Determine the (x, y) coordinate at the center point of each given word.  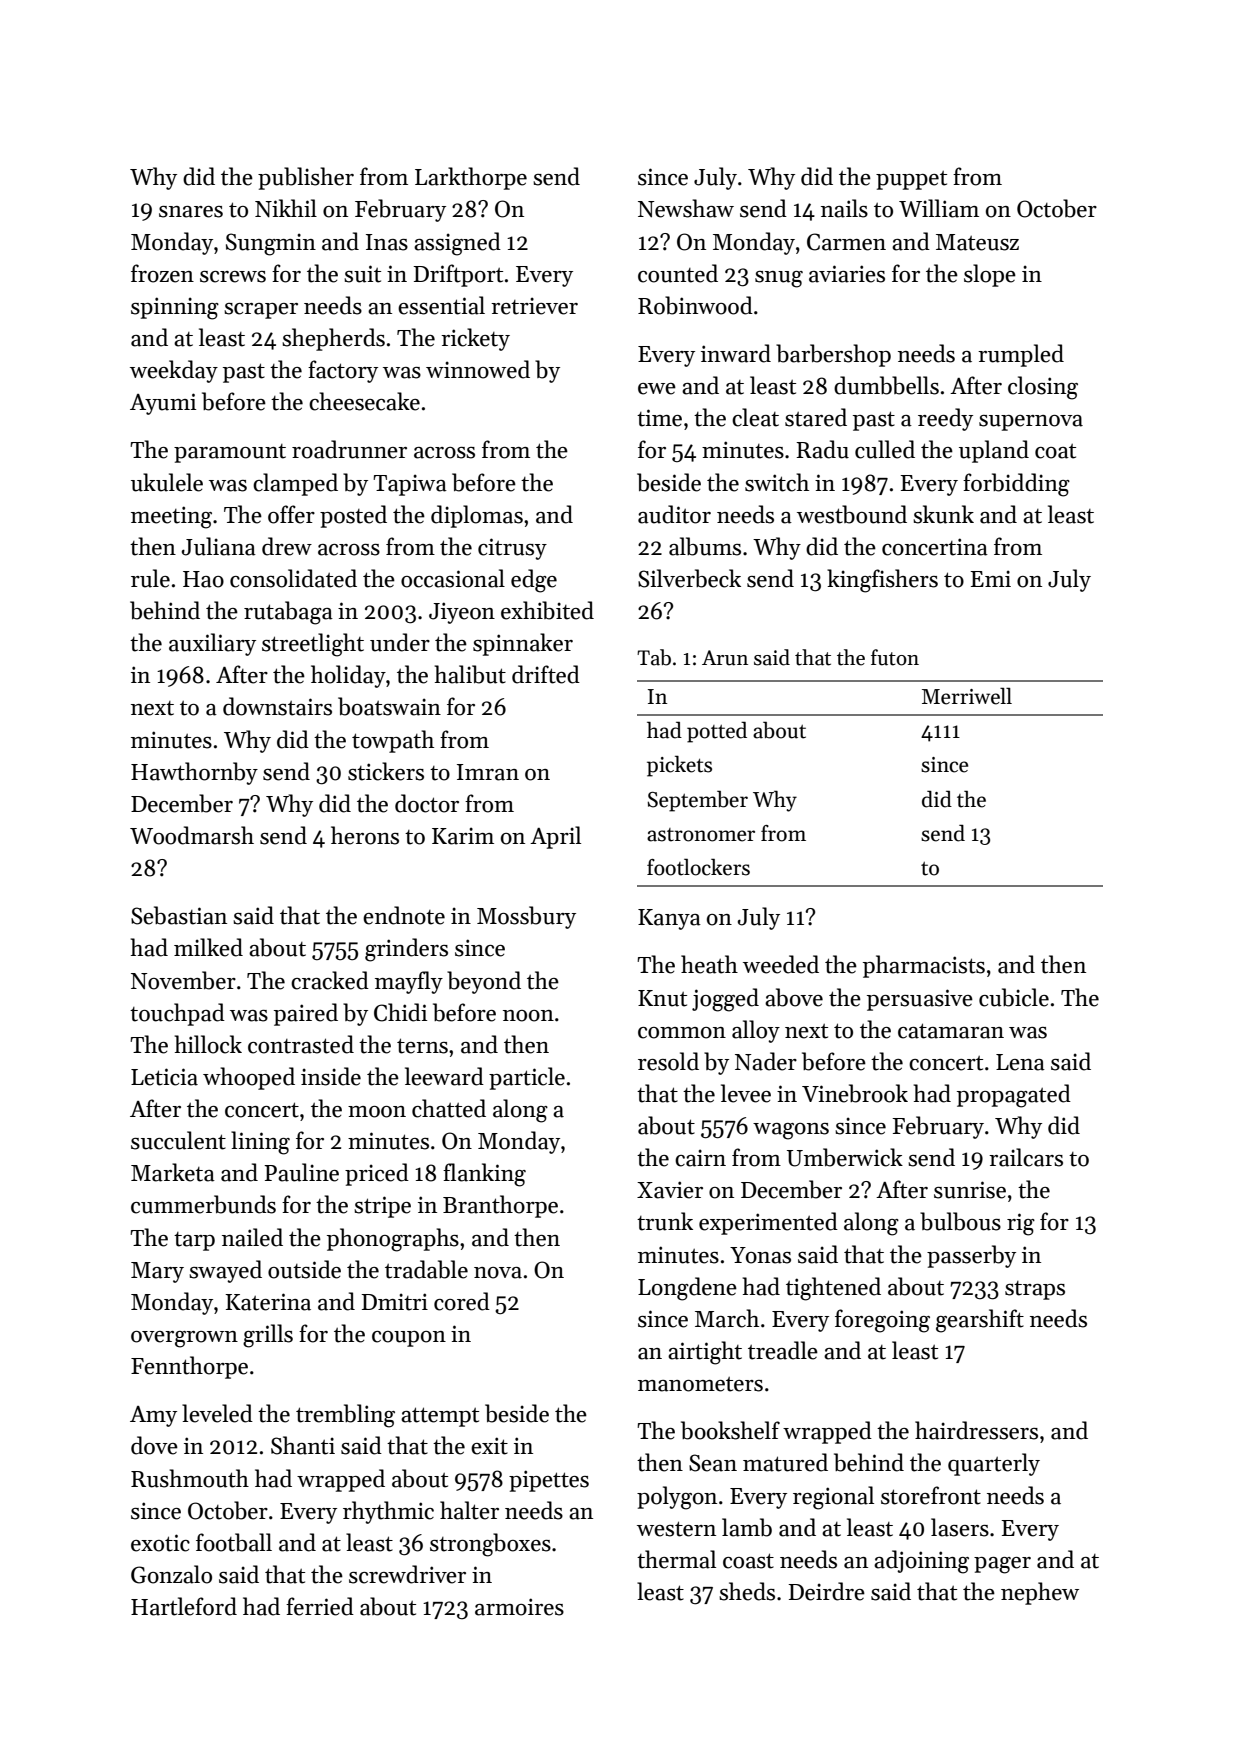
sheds (747, 1591)
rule (150, 578)
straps (1035, 1290)
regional (833, 1498)
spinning (175, 308)
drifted (546, 674)
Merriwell (967, 696)
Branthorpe (500, 1206)
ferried (320, 1606)
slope (990, 275)
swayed (225, 1271)
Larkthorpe (471, 178)
